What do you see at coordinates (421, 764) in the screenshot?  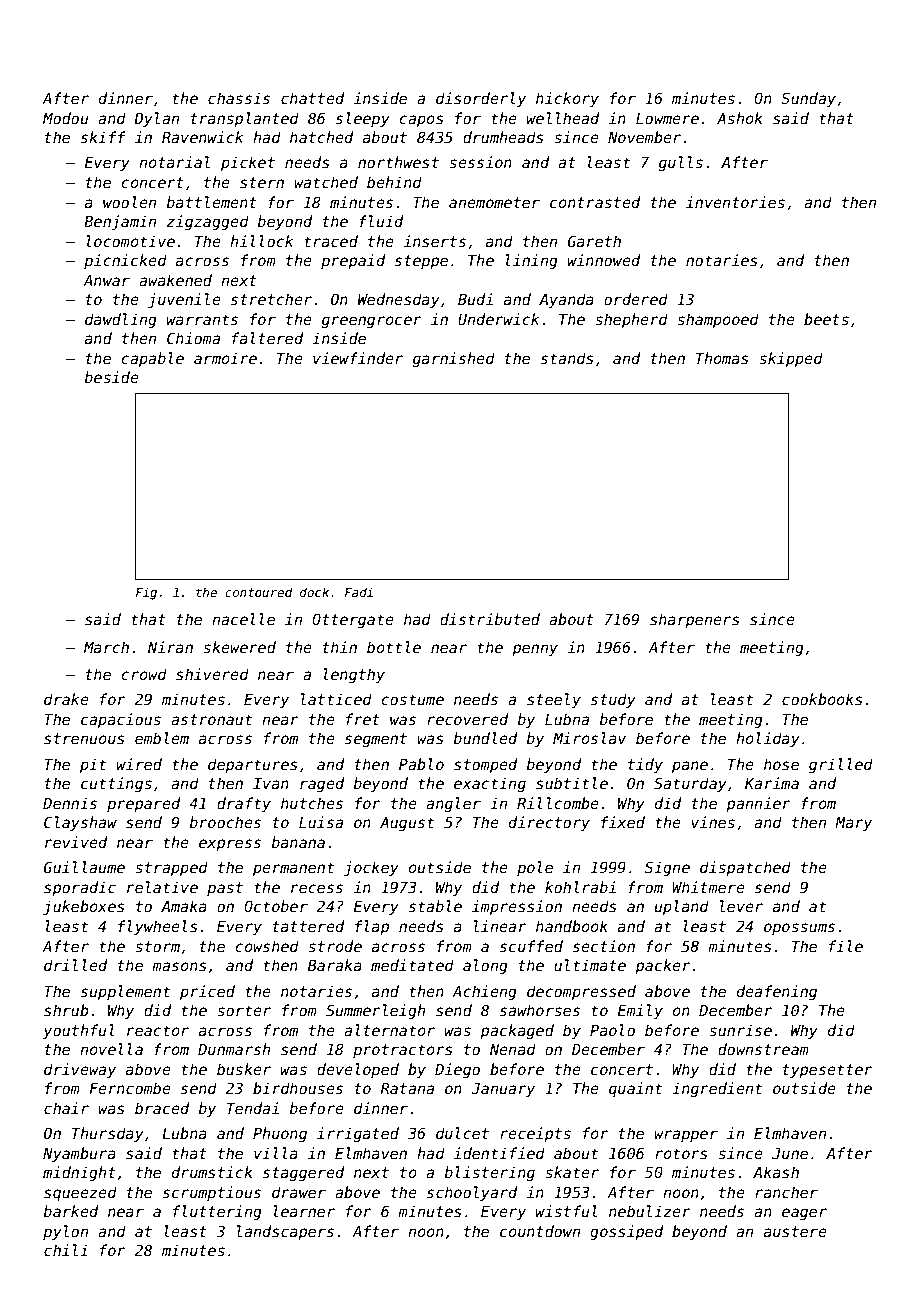 I see `Pablo` at bounding box center [421, 764].
